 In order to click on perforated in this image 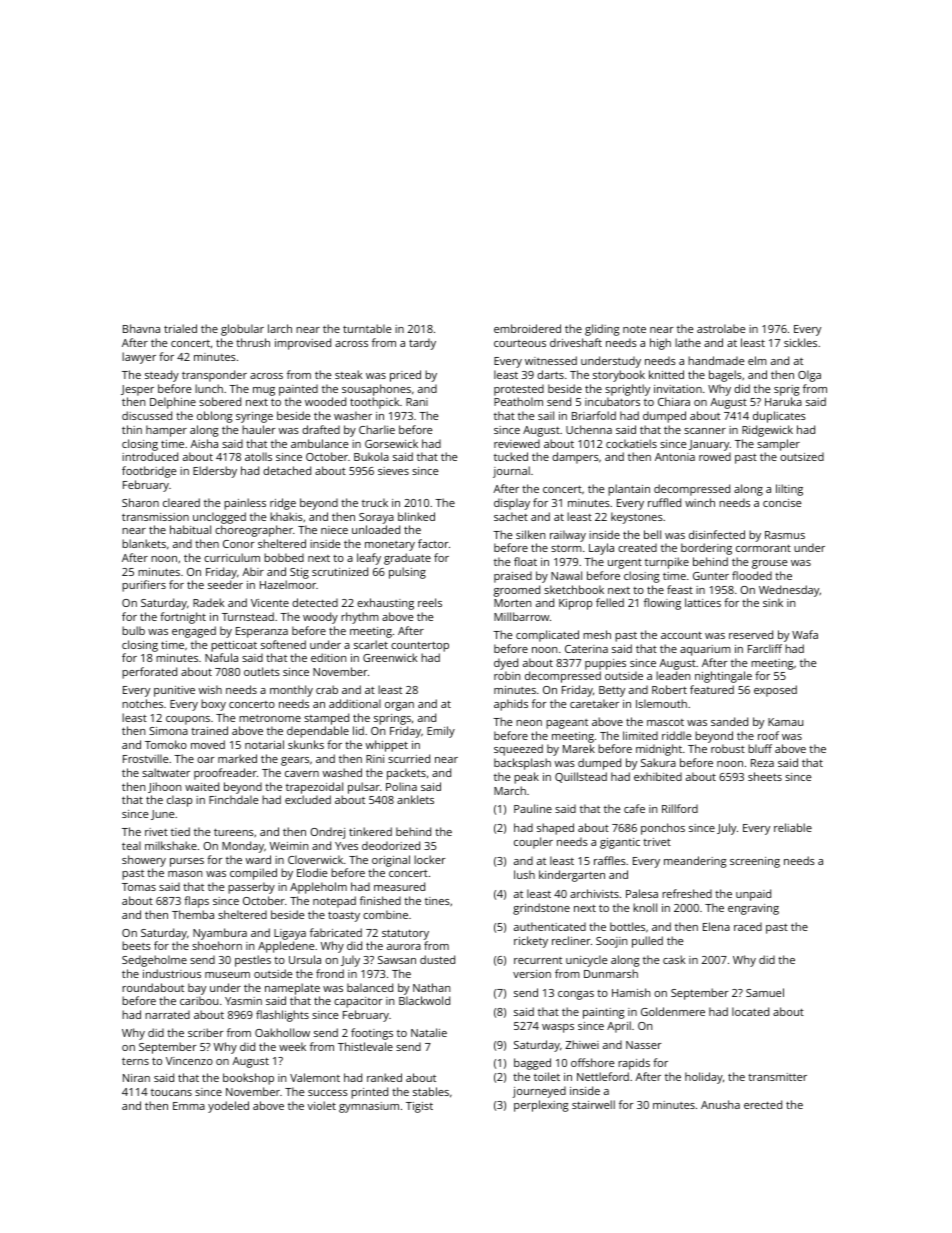, I will do `click(149, 673)`.
